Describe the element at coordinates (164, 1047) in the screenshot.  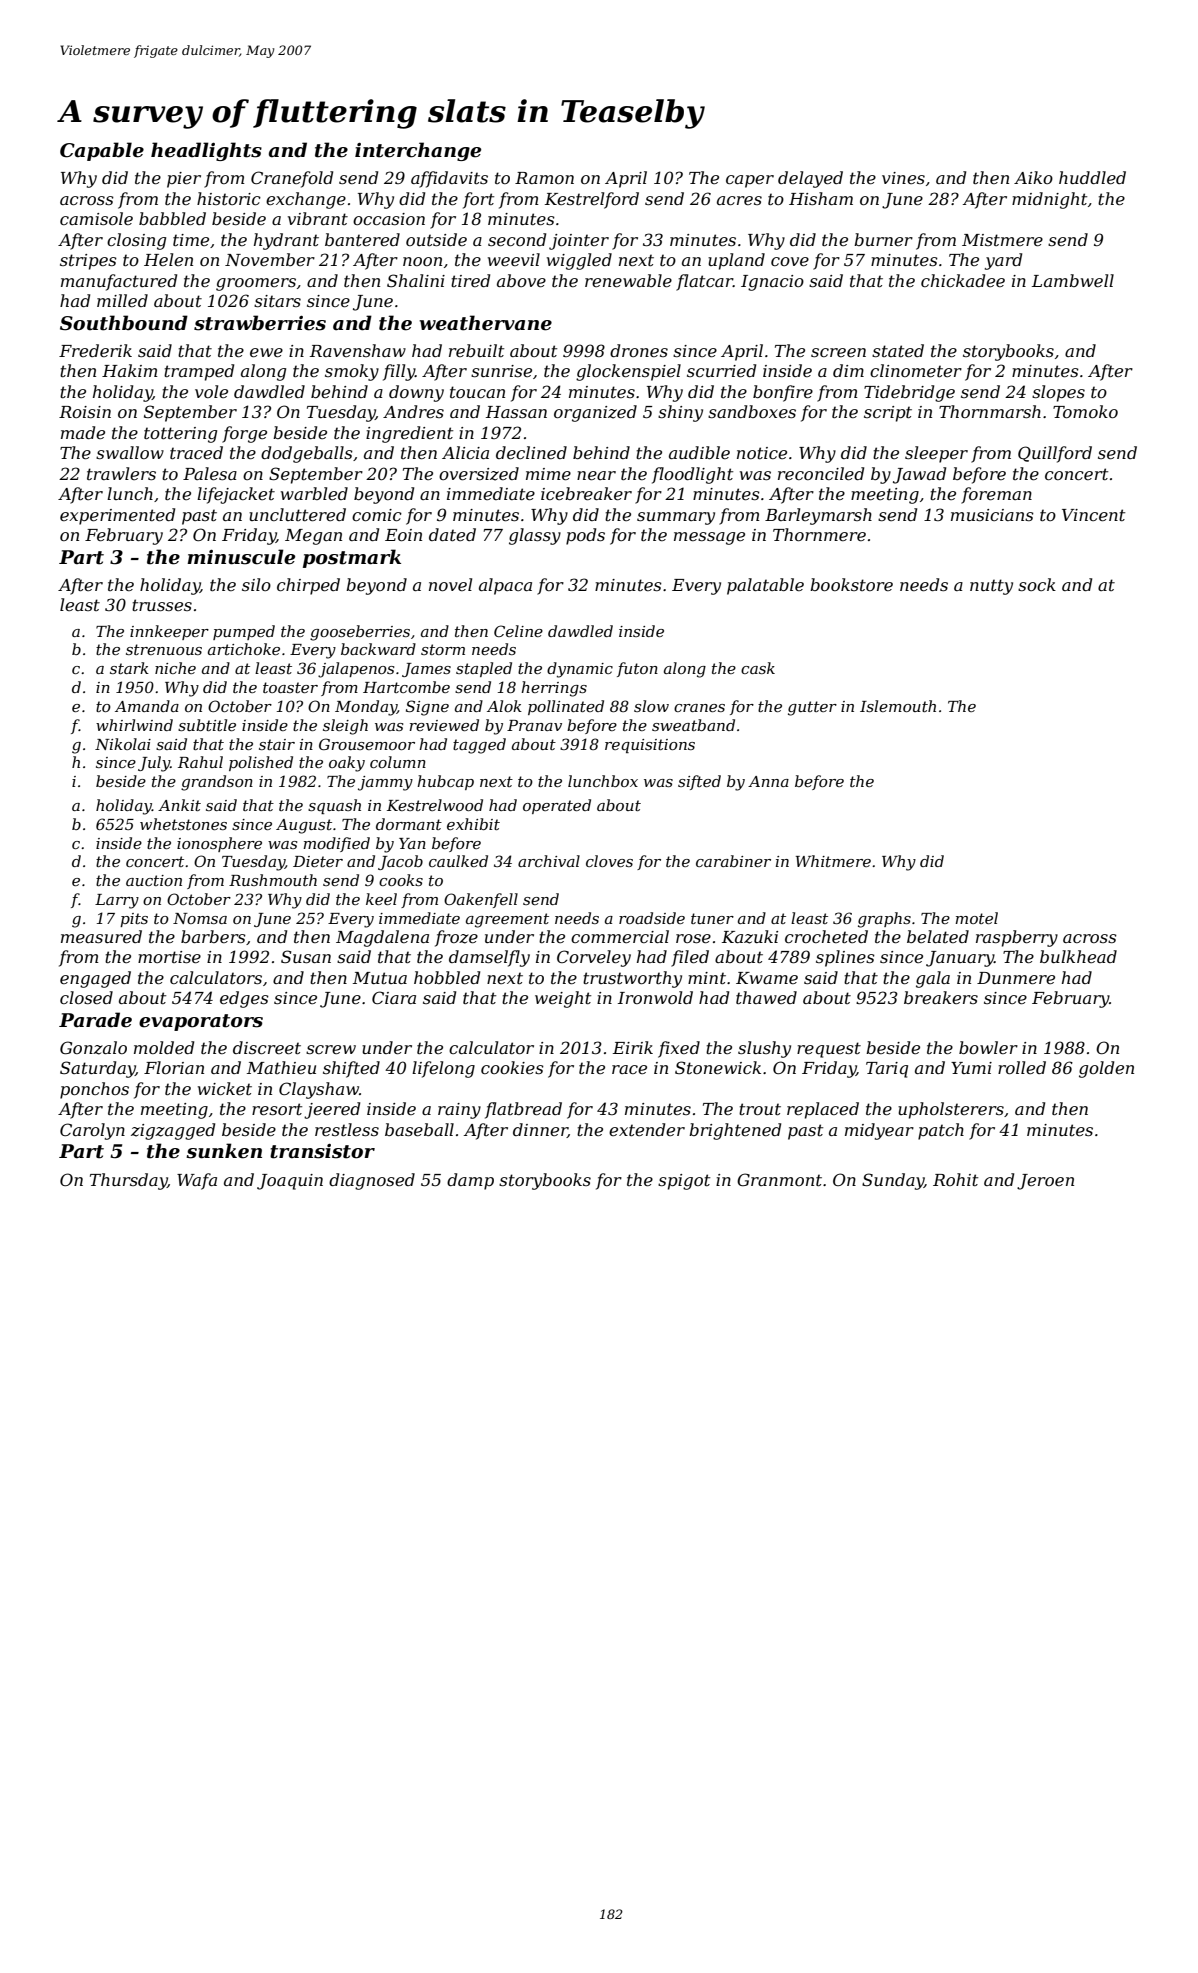
I see `molded` at that location.
